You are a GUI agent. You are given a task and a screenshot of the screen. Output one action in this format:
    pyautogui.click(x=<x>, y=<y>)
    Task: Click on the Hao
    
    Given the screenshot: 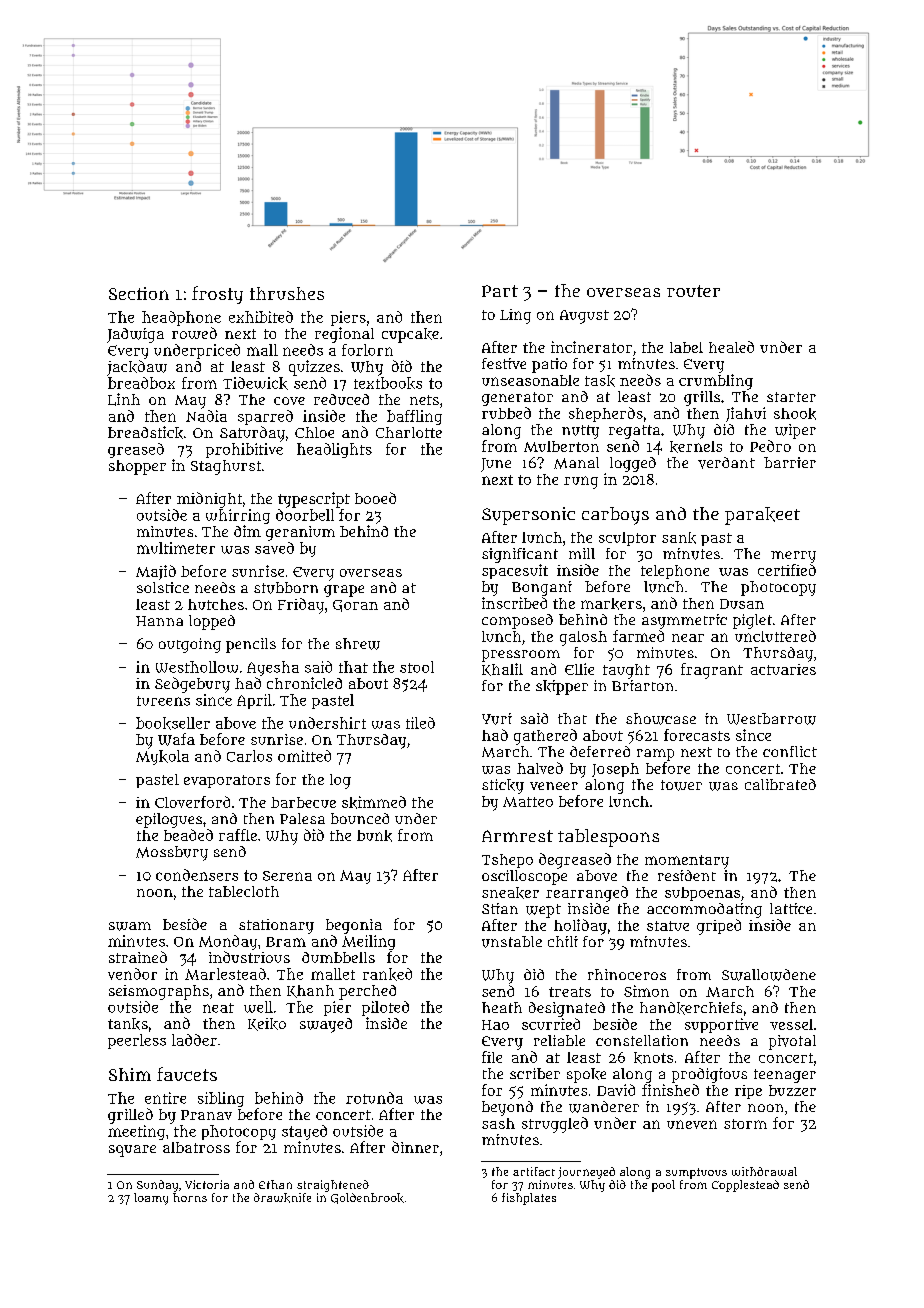 What is the action you would take?
    pyautogui.click(x=495, y=1025)
